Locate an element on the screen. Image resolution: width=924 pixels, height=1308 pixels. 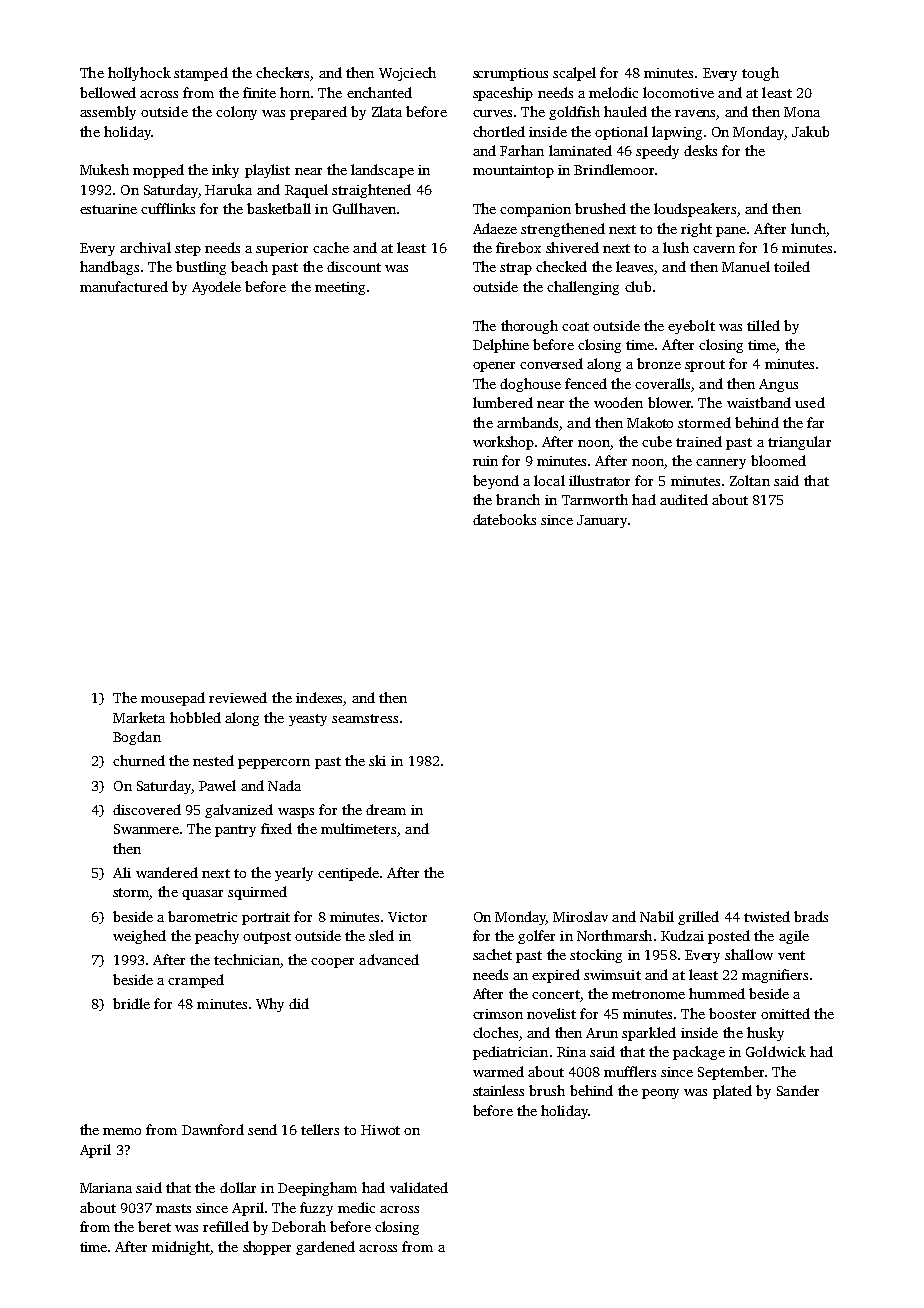
brads is located at coordinates (811, 916).
